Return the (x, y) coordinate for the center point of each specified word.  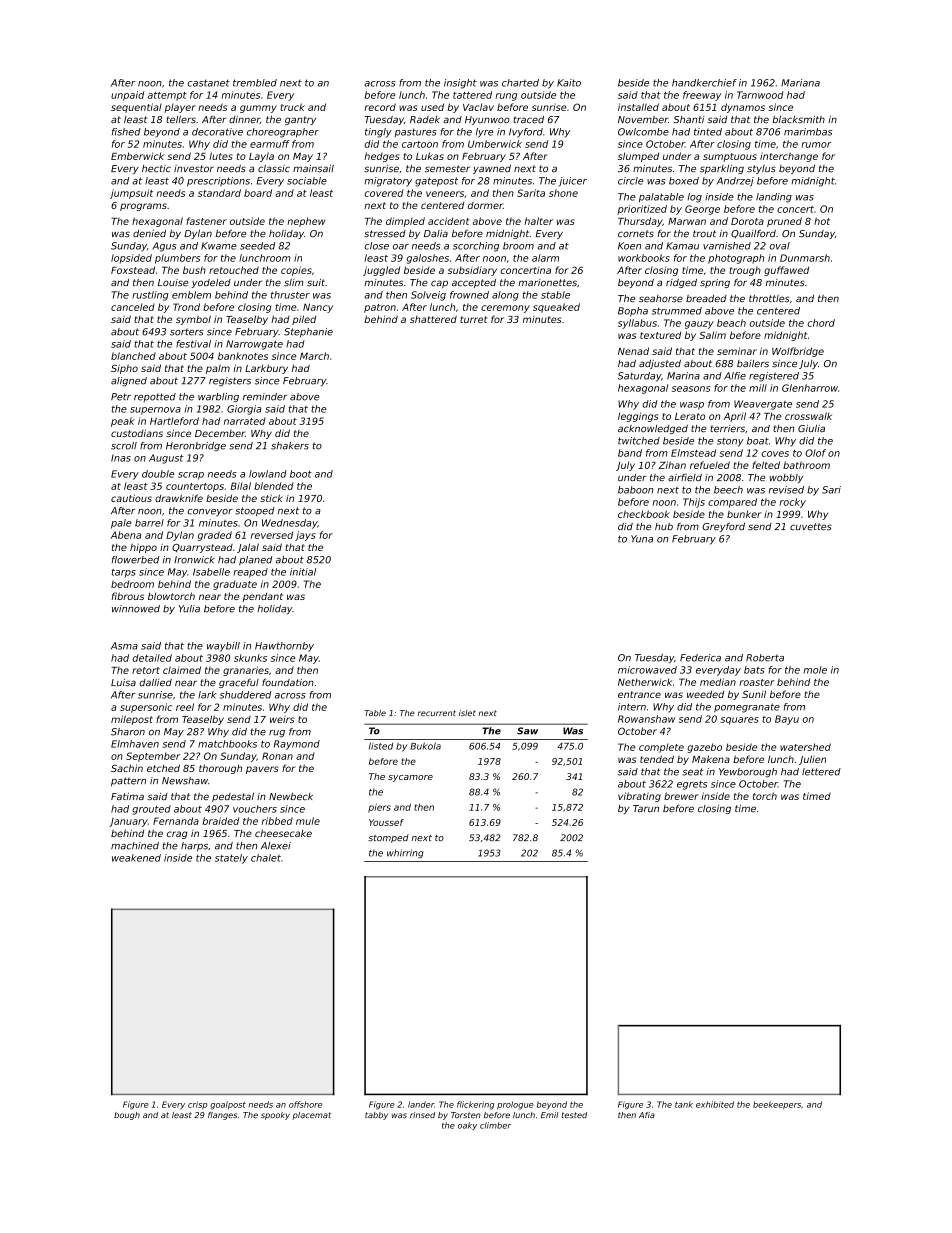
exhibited (715, 1104)
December (220, 433)
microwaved (647, 670)
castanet (208, 83)
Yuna (642, 539)
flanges (222, 1116)
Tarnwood (760, 95)
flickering (475, 1105)
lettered (821, 772)
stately (231, 859)
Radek (425, 119)
